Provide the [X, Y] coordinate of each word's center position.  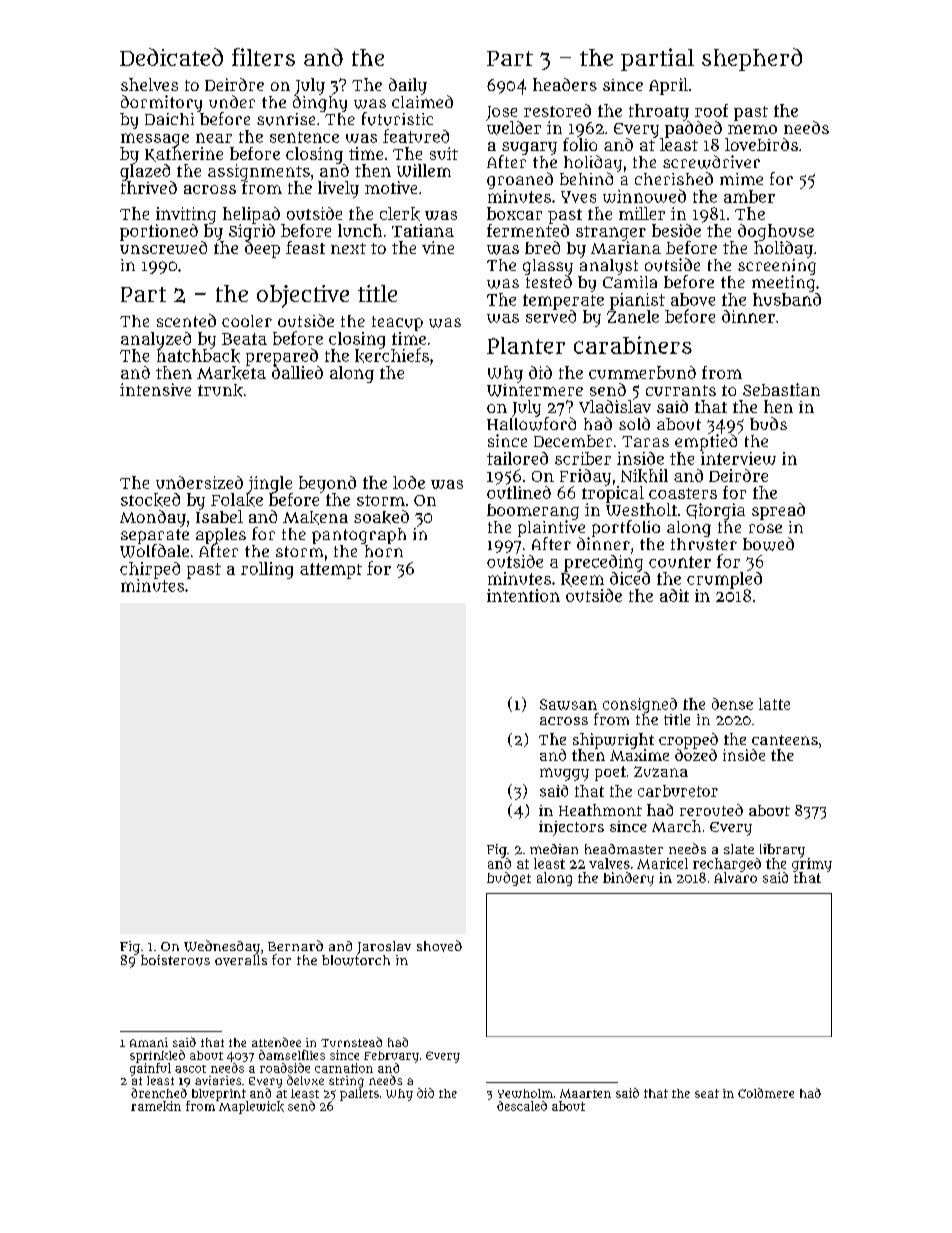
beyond [327, 484]
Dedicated [171, 57]
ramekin [156, 1106]
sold [634, 423]
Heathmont [600, 810]
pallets [359, 1095]
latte [774, 704]
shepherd [752, 59]
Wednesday [222, 947]
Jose [501, 113]
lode [409, 482]
